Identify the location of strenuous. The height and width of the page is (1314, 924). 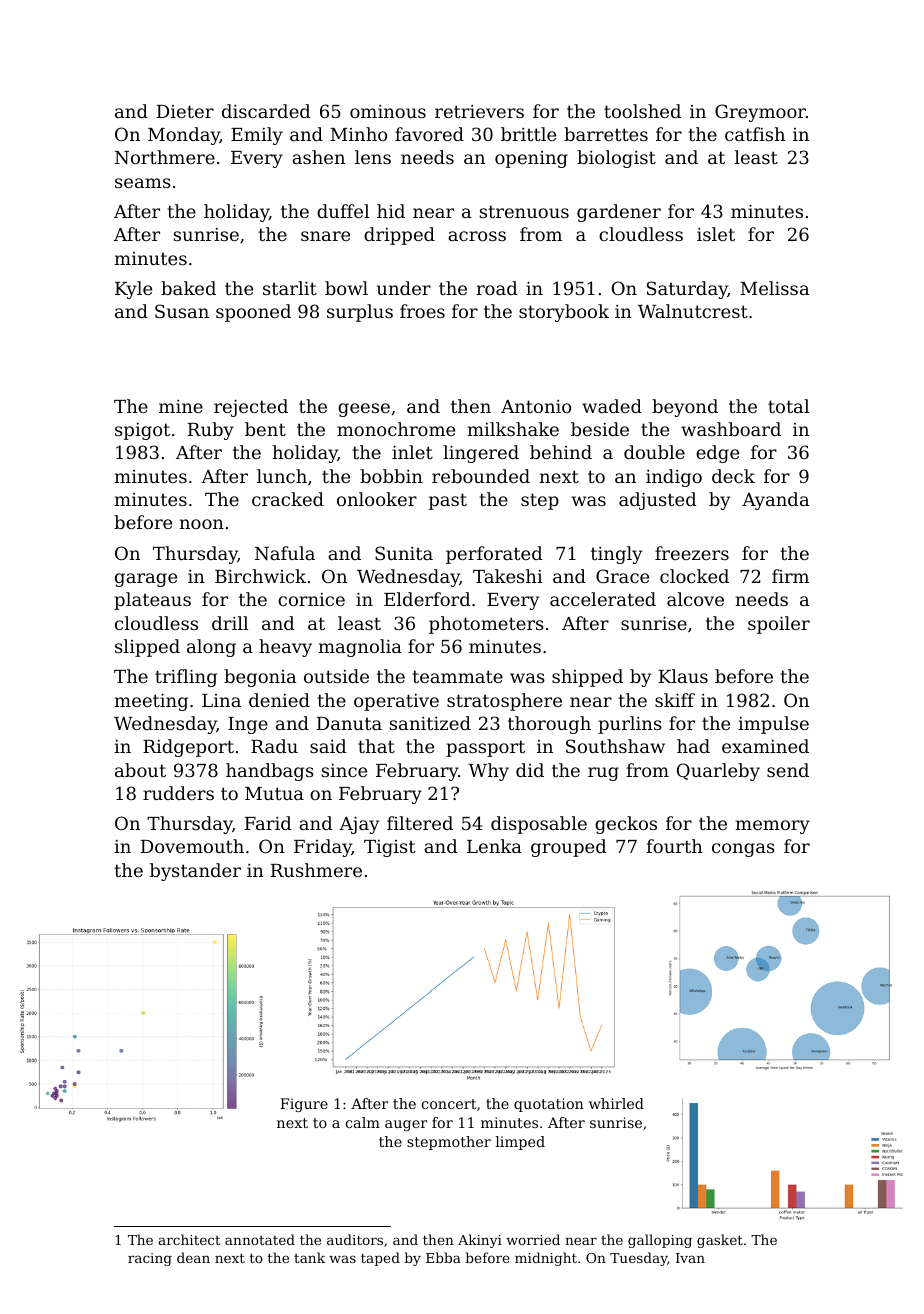
(524, 211).
